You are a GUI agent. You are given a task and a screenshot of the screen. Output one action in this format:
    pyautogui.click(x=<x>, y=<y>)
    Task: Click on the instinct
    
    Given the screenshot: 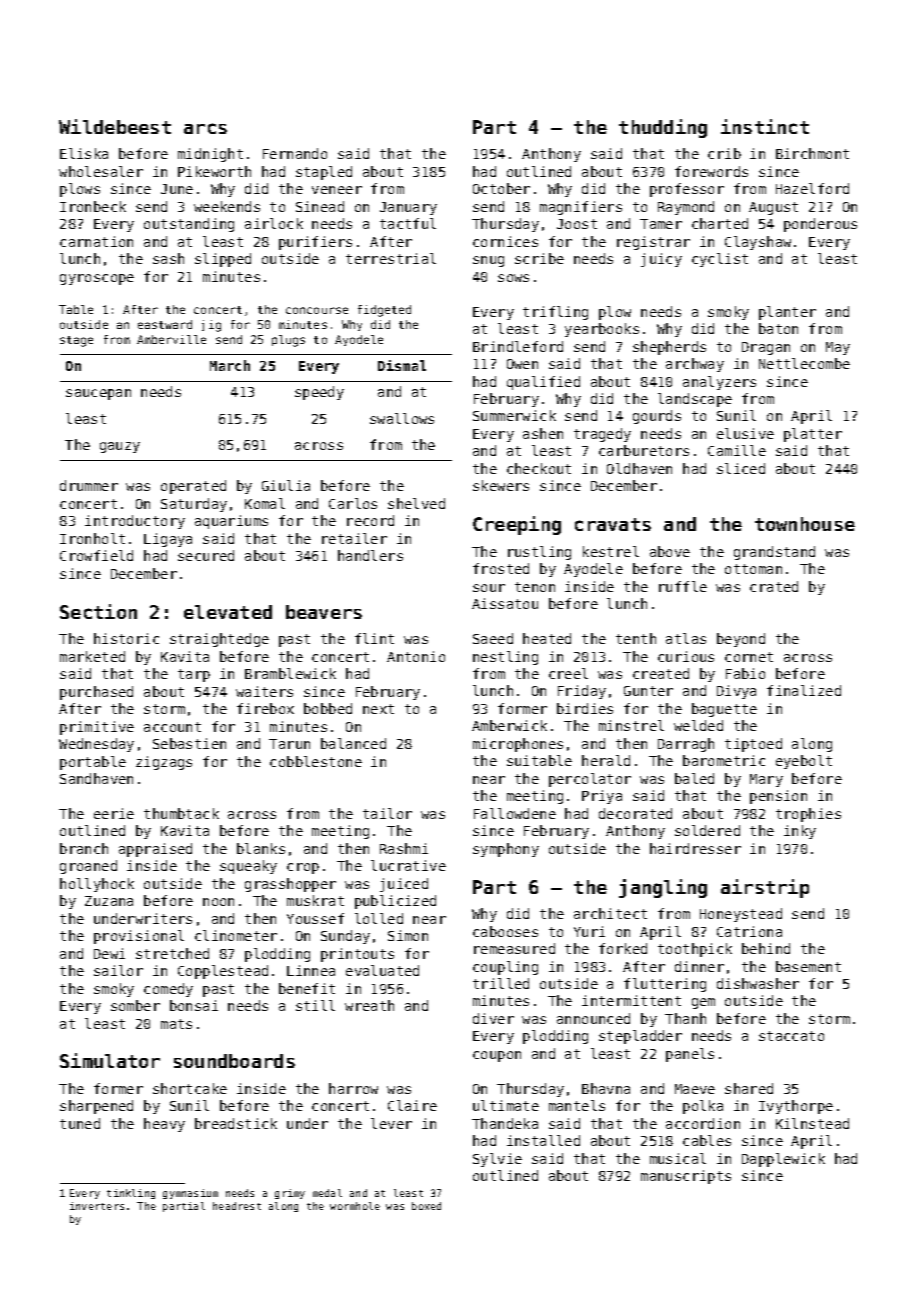 What is the action you would take?
    pyautogui.click(x=765, y=126)
